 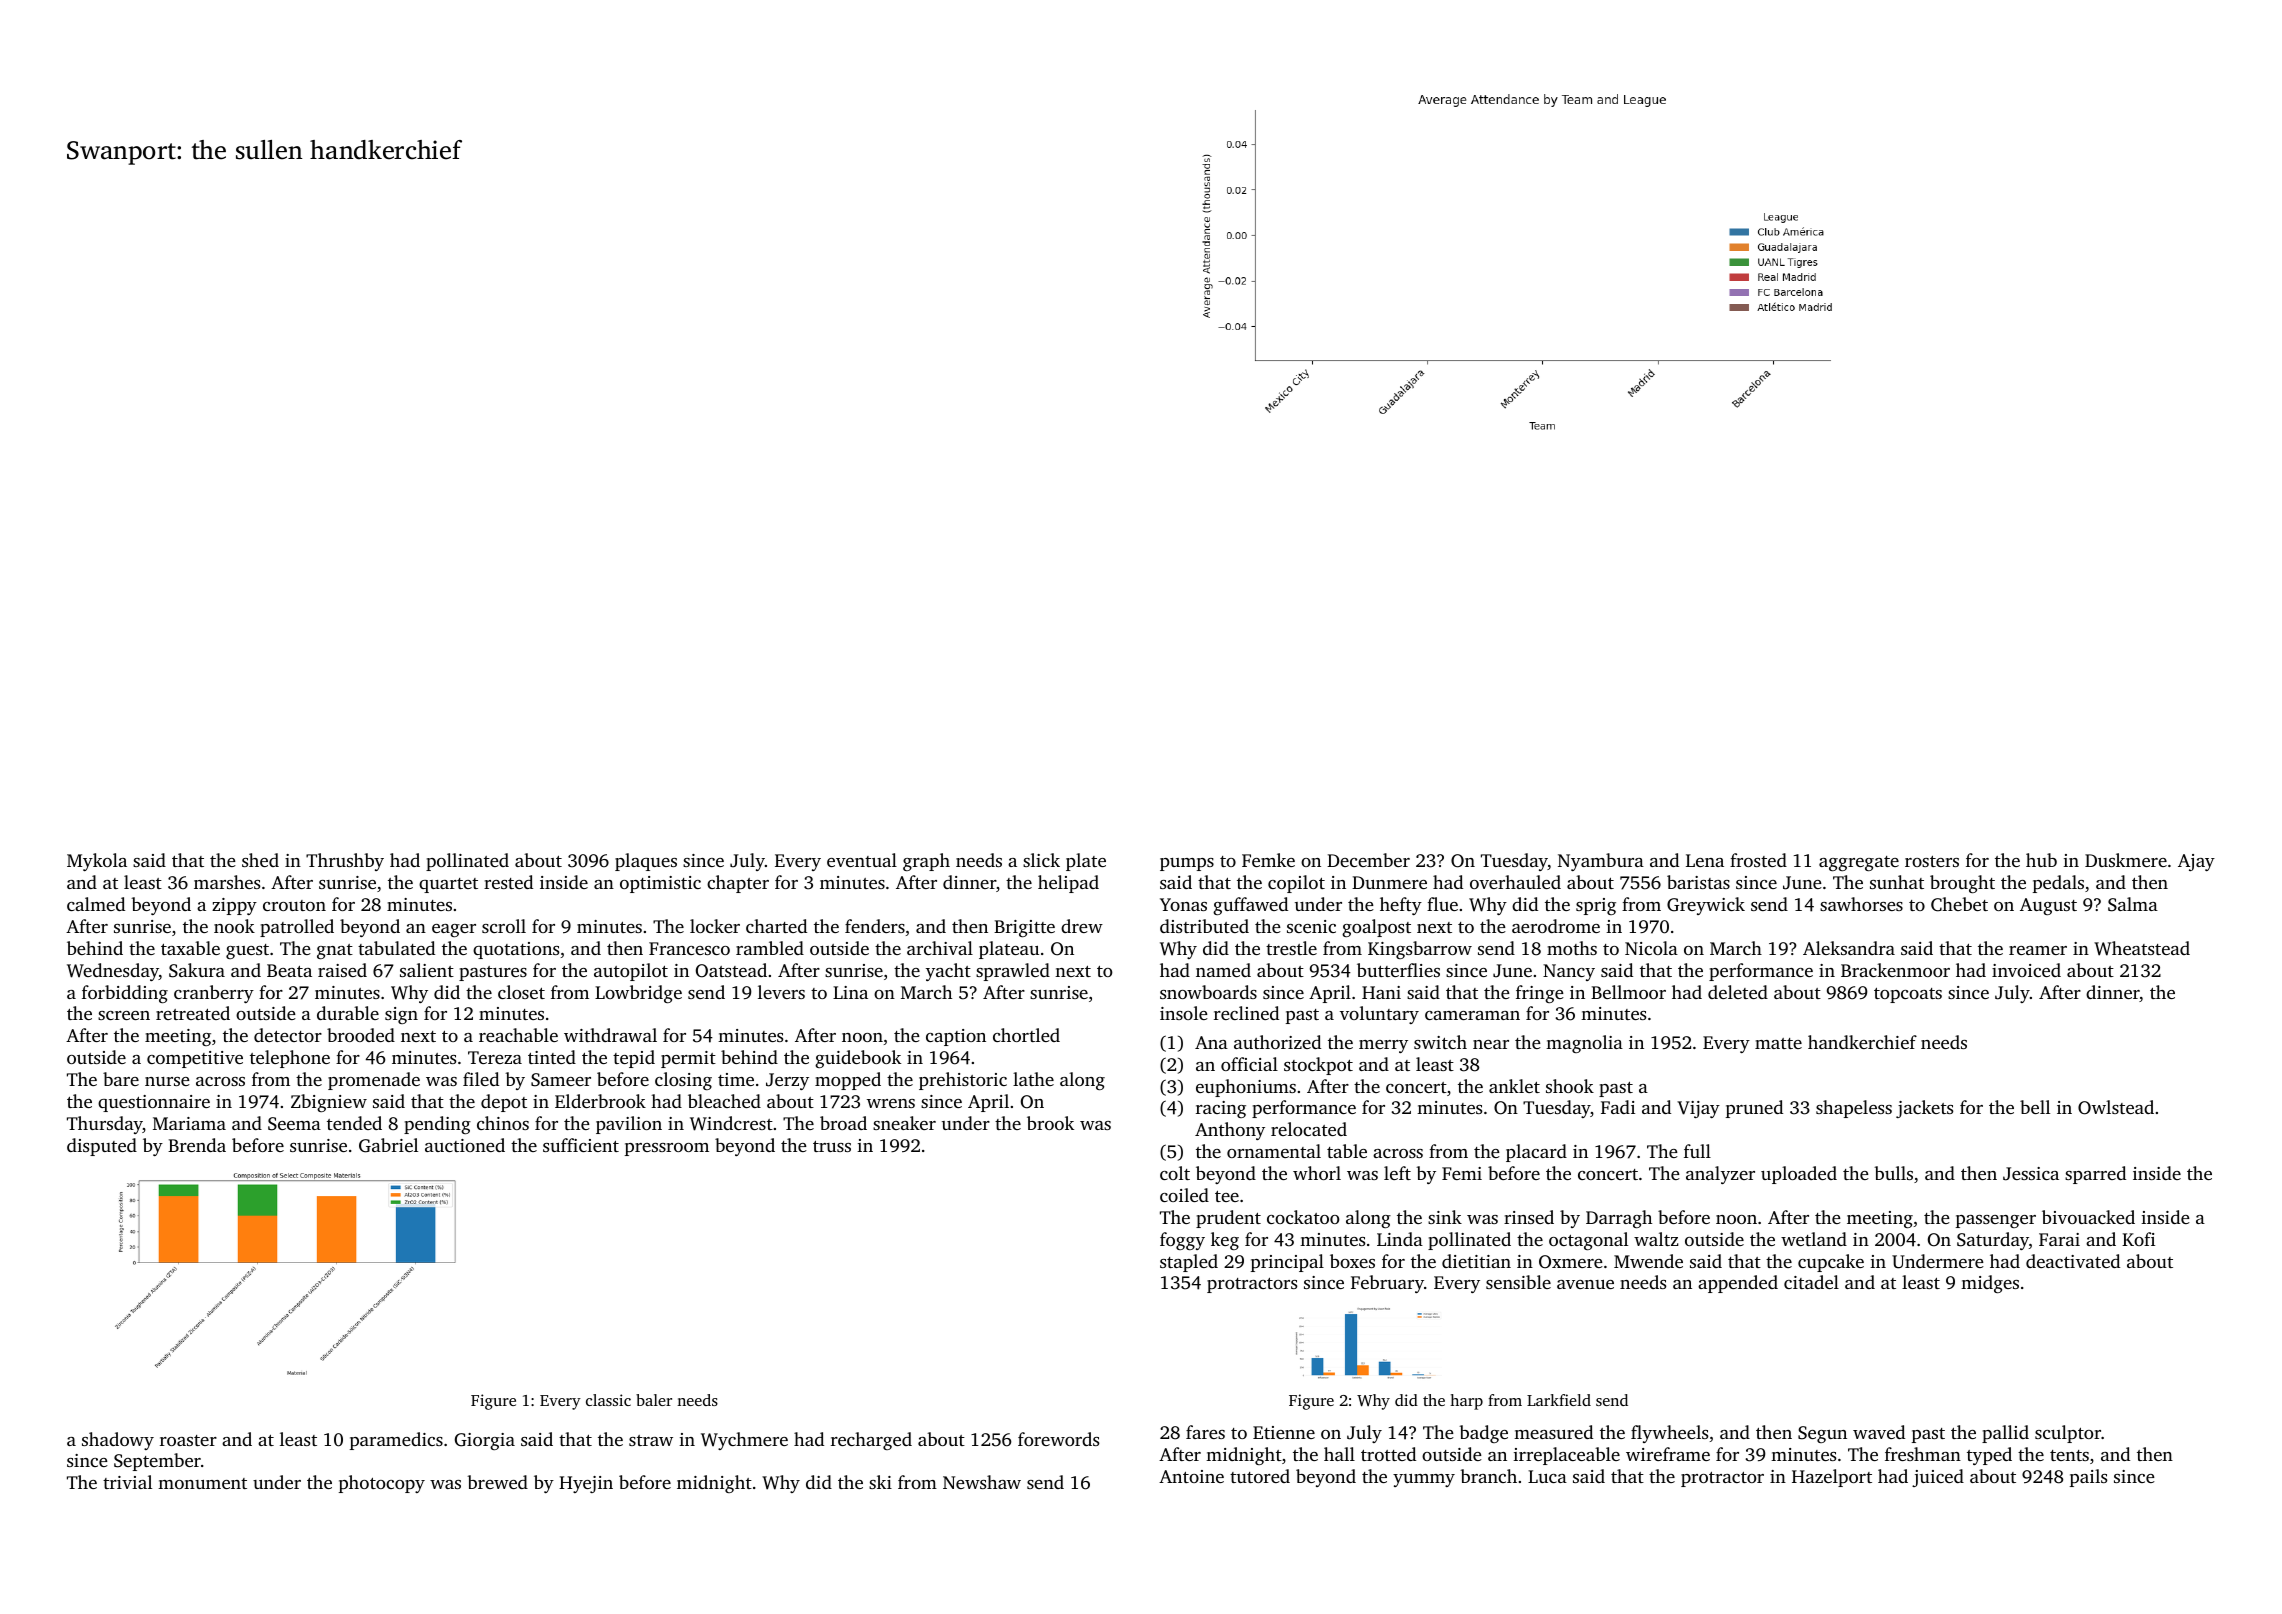 What do you see at coordinates (1189, 1263) in the screenshot?
I see `stapled` at bounding box center [1189, 1263].
